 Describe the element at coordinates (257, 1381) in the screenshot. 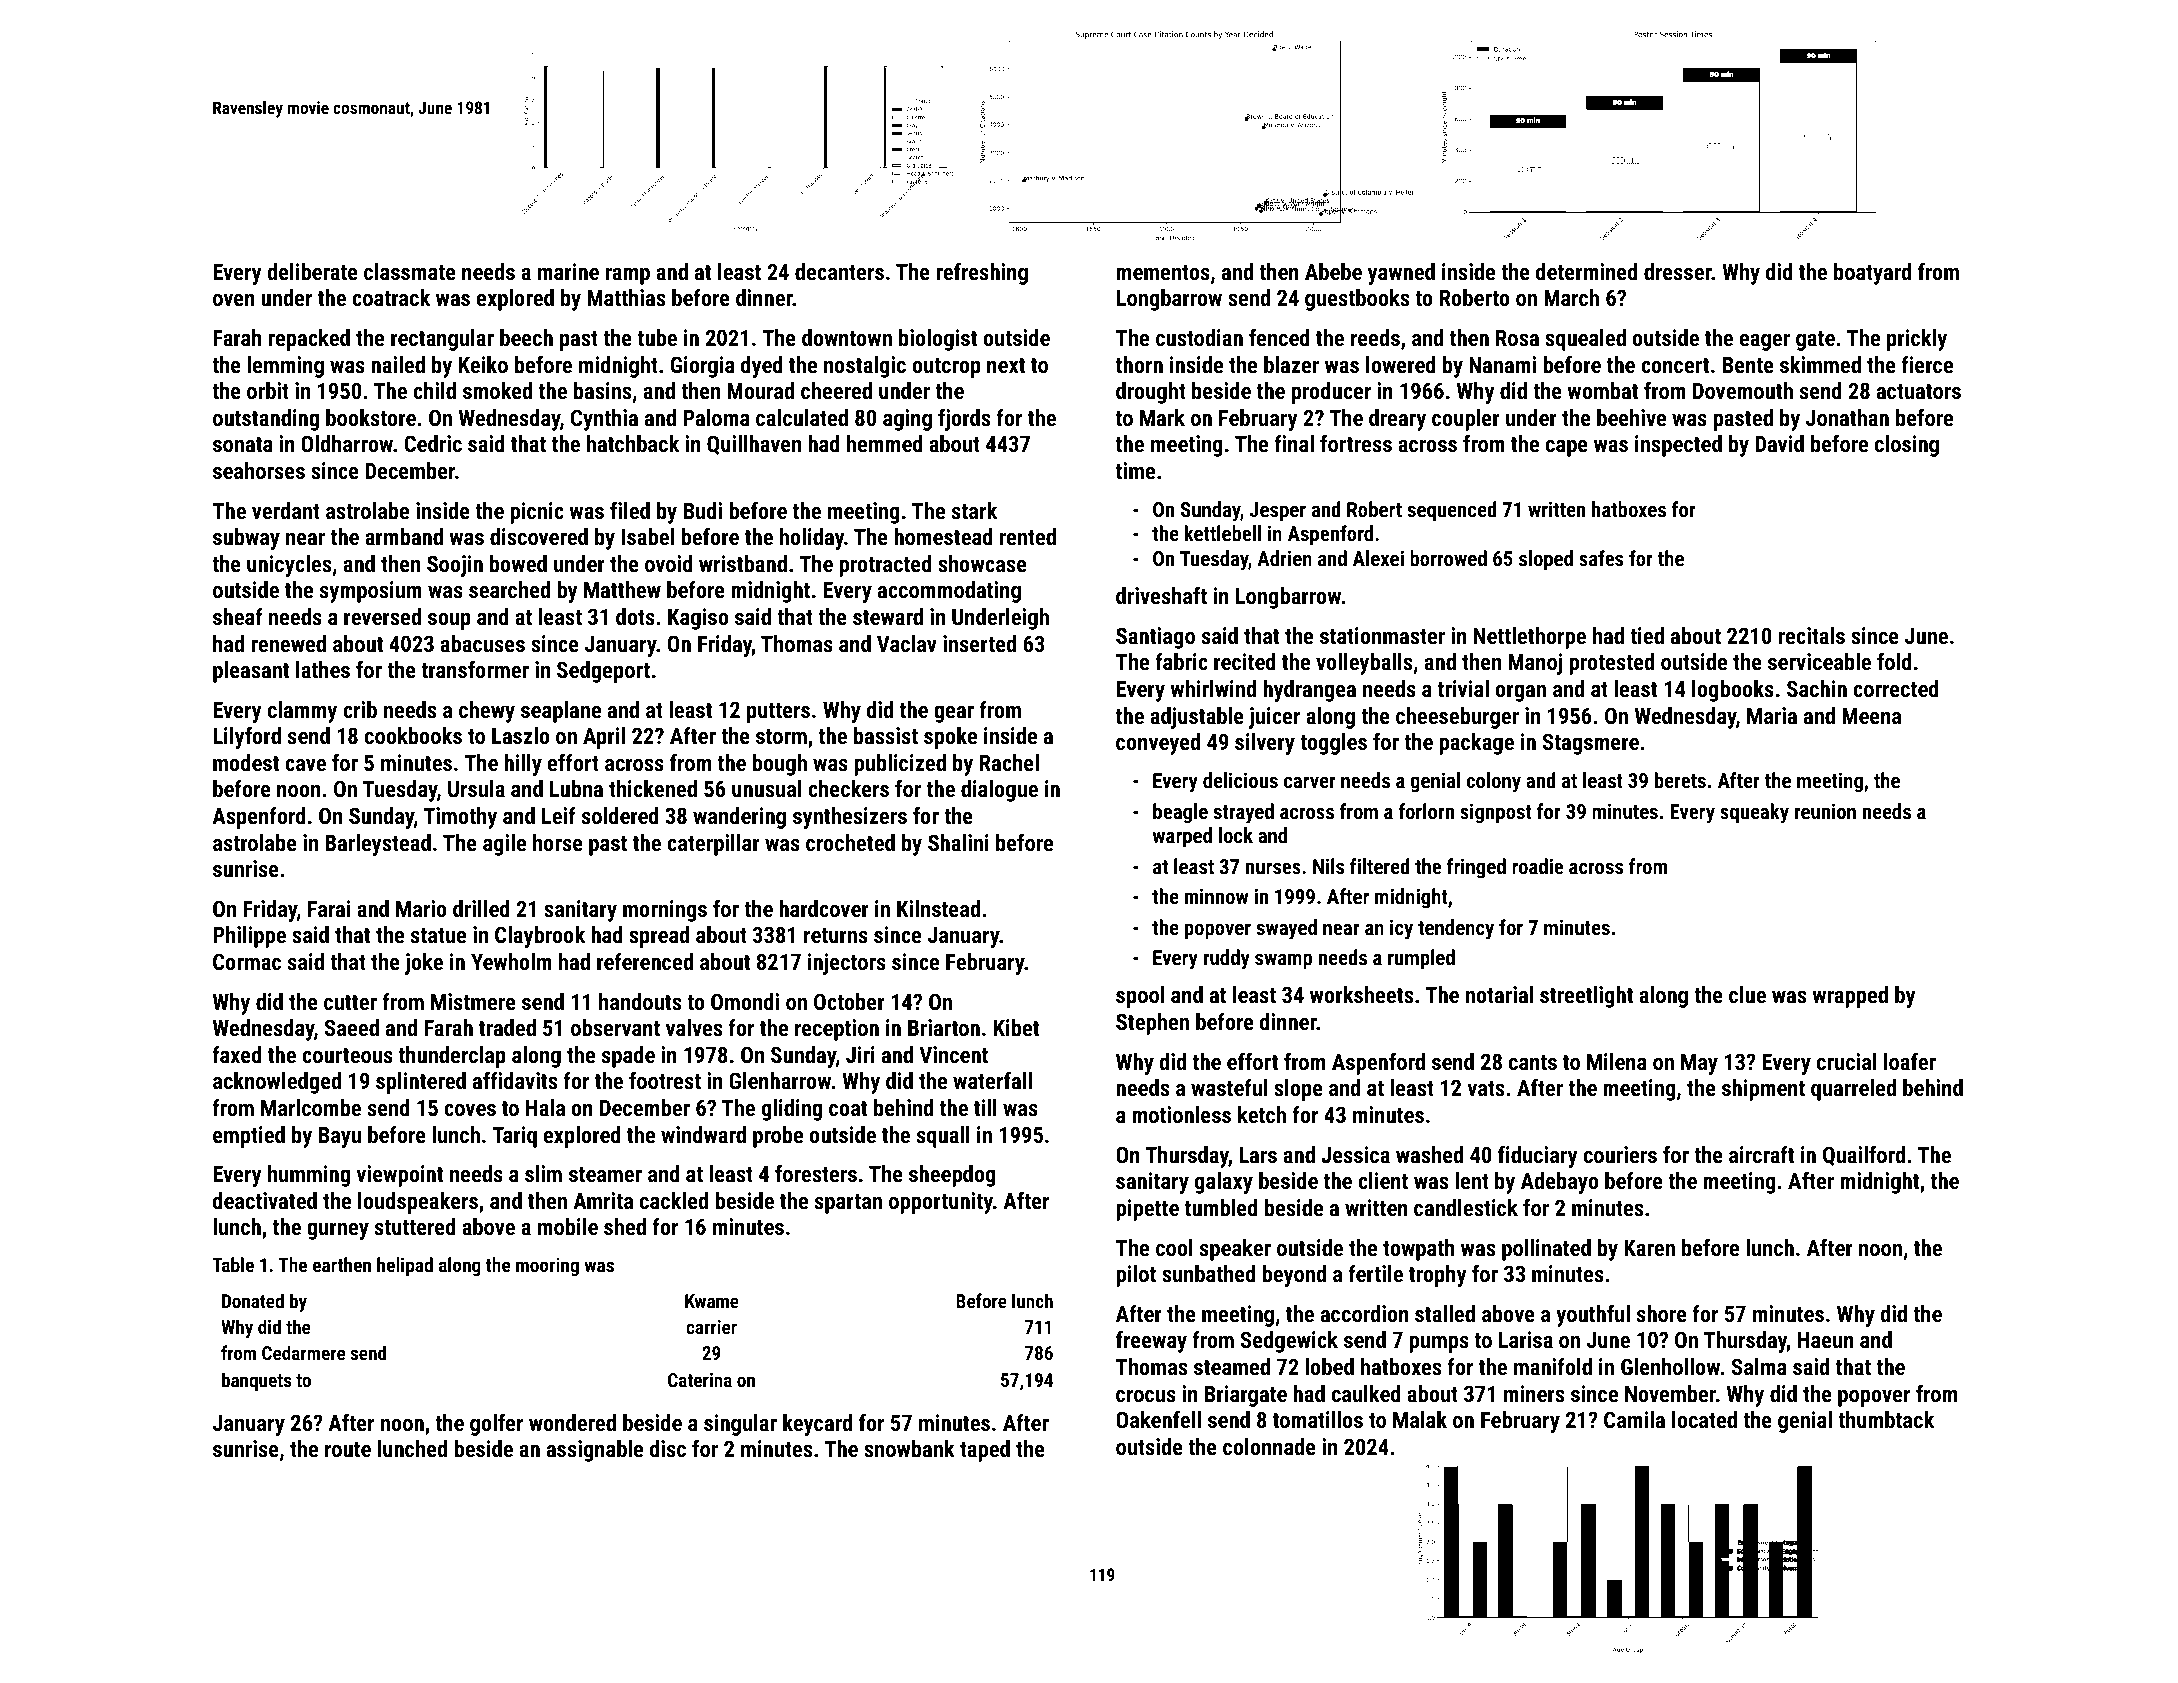

I see `banquets` at that location.
